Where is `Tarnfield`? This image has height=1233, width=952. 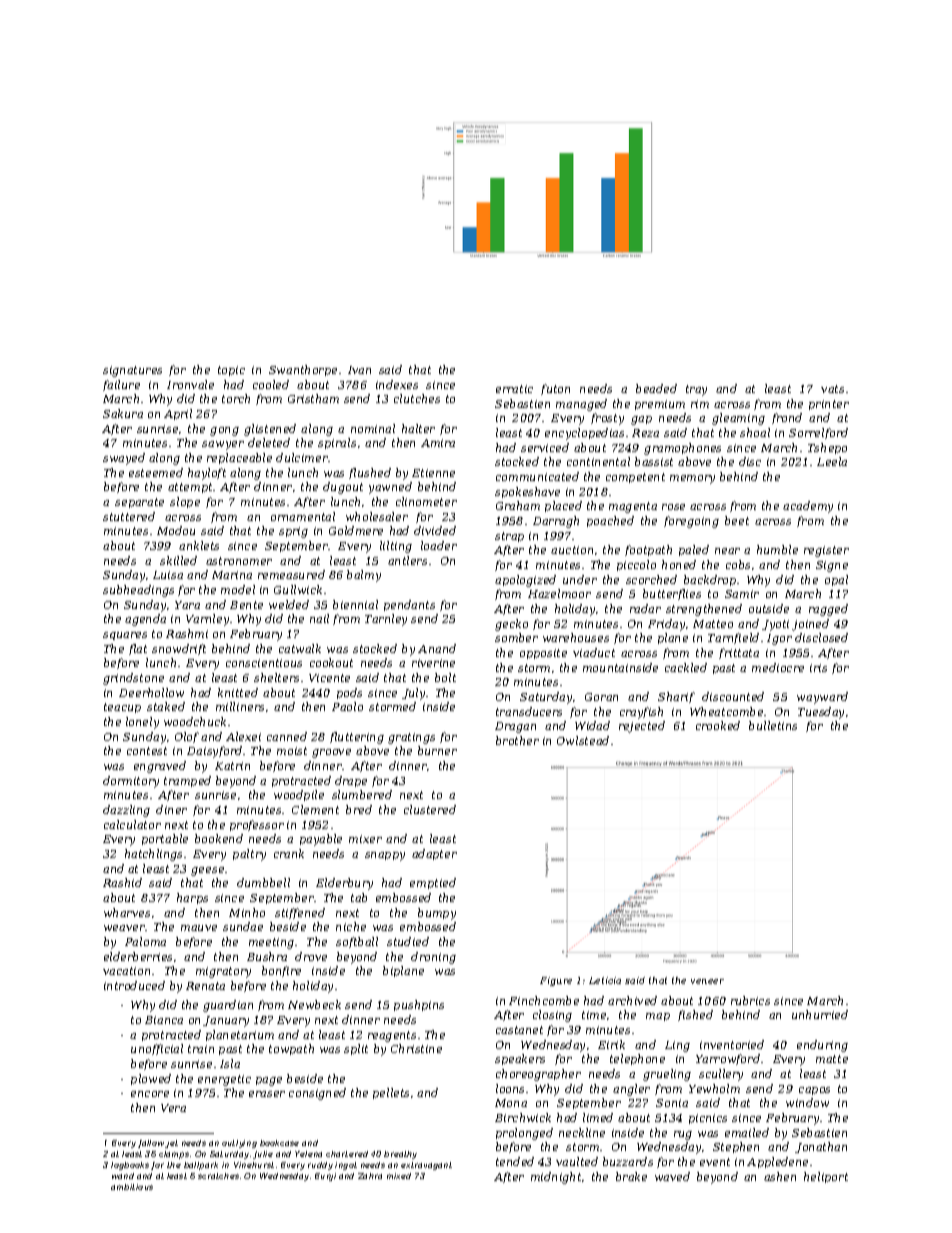 Tarnfield is located at coordinates (733, 638).
